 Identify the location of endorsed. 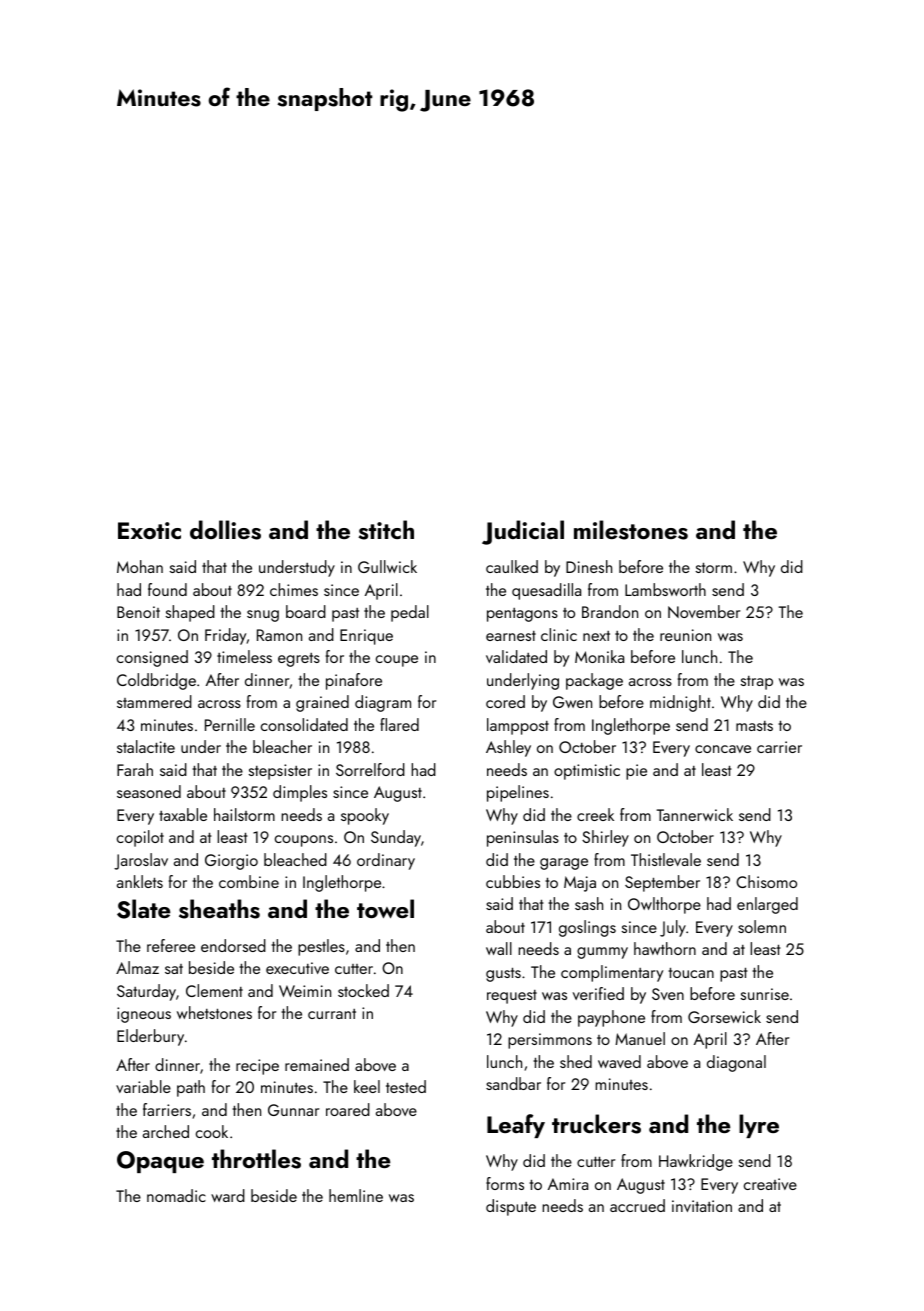
(233, 945).
